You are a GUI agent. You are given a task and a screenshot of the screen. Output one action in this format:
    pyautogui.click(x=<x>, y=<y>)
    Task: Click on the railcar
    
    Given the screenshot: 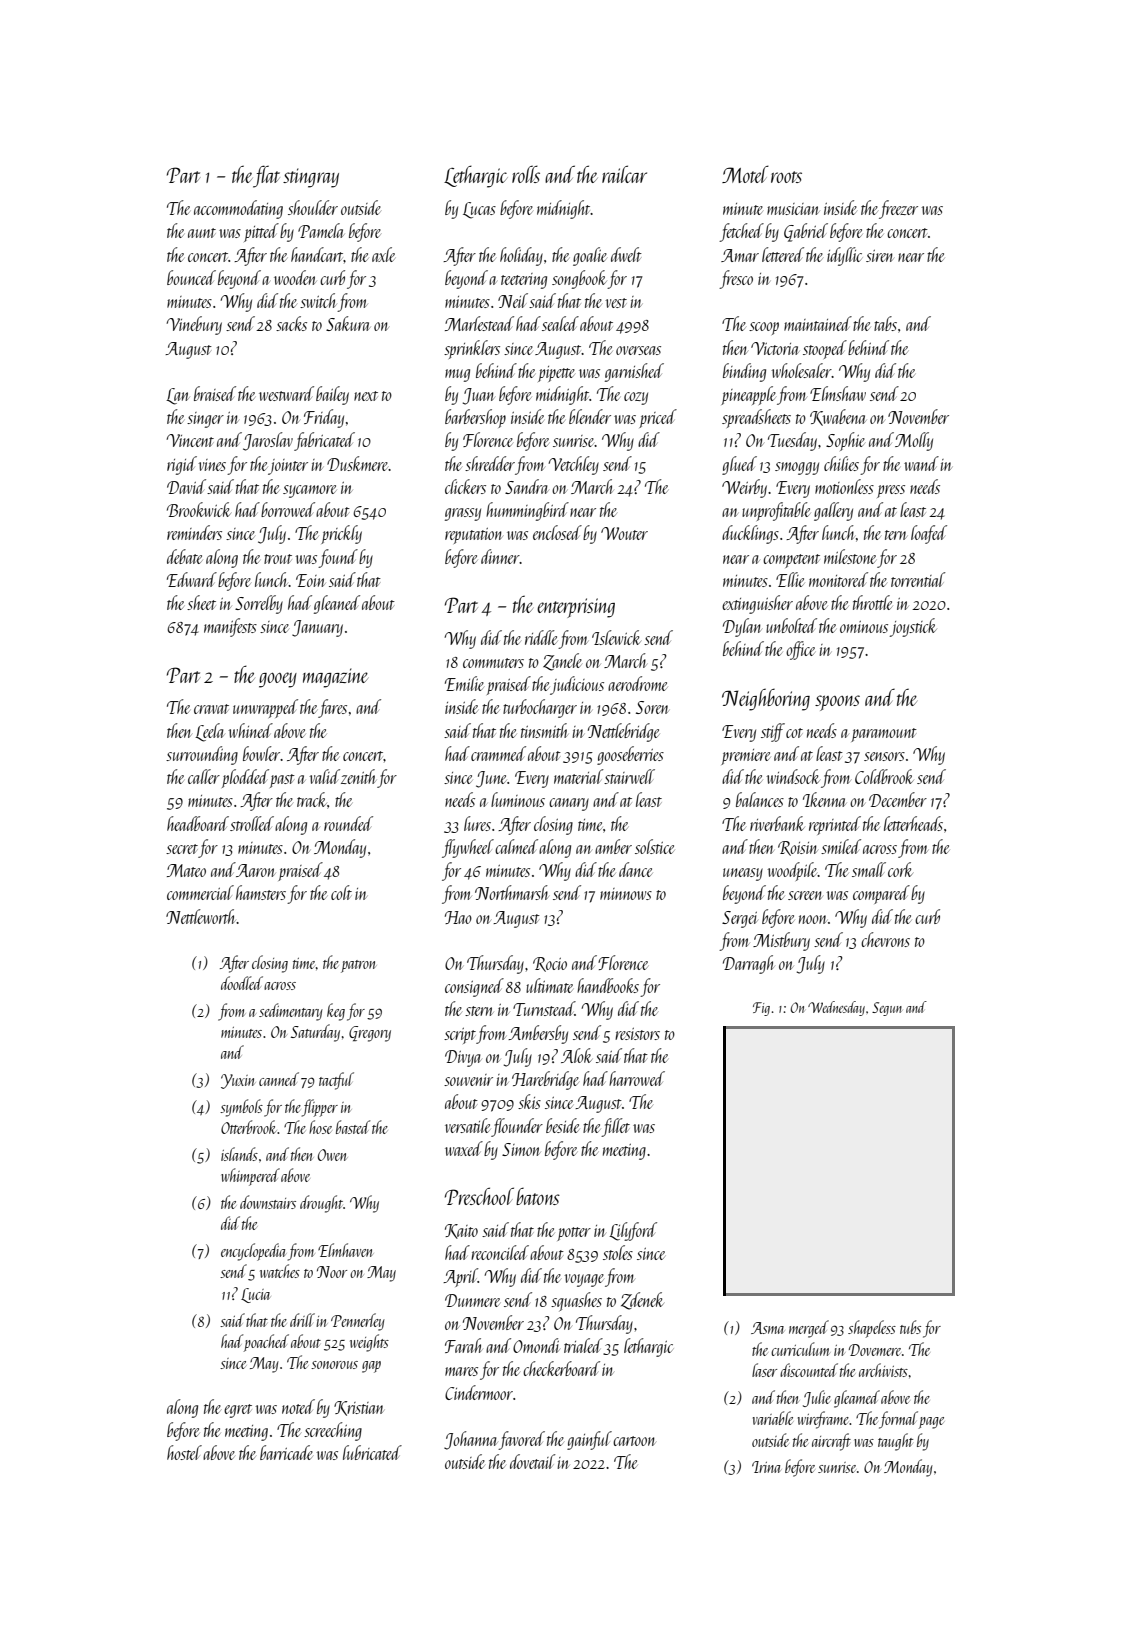 What is the action you would take?
    pyautogui.click(x=624, y=174)
